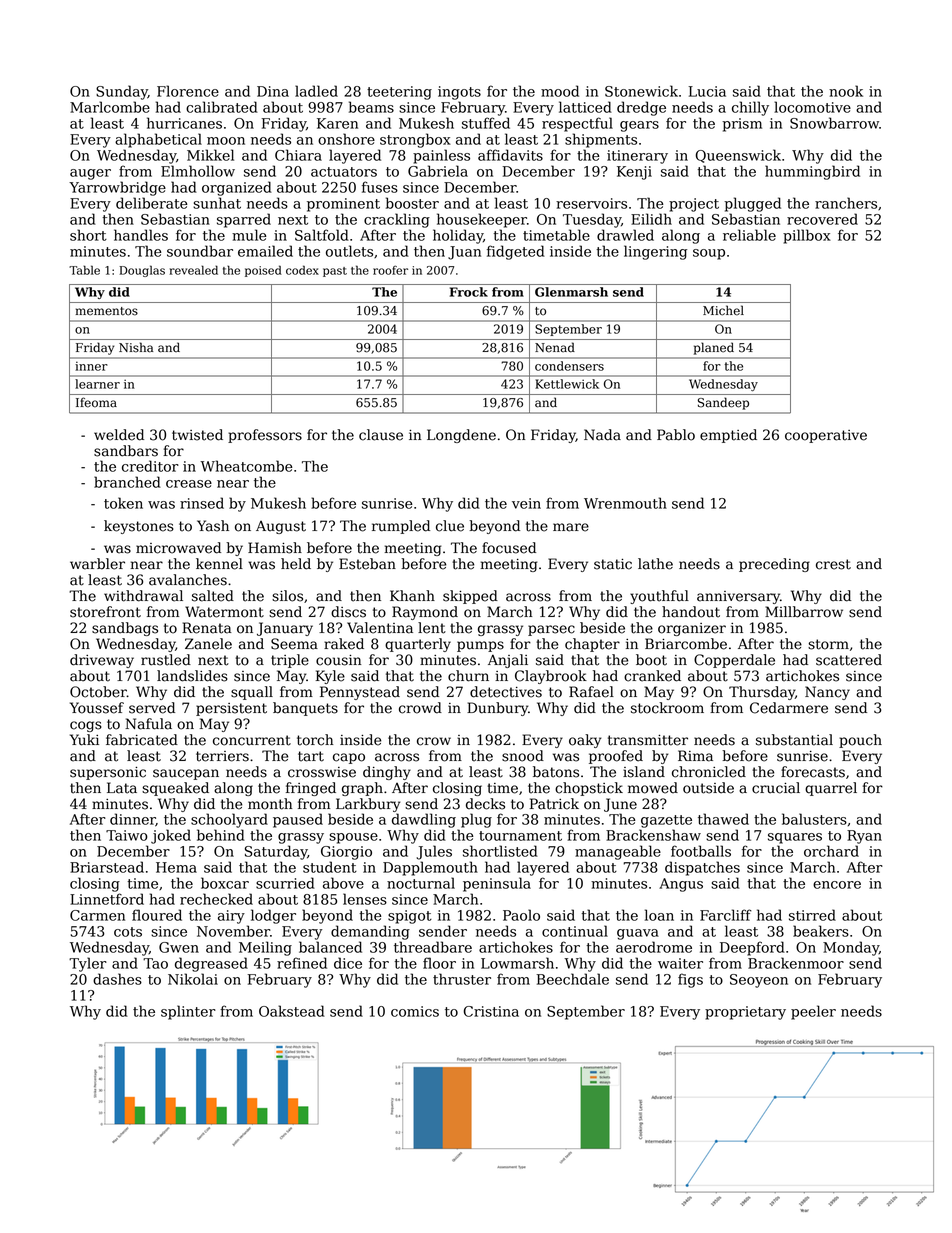  What do you see at coordinates (86, 726) in the screenshot?
I see `cogs` at bounding box center [86, 726].
